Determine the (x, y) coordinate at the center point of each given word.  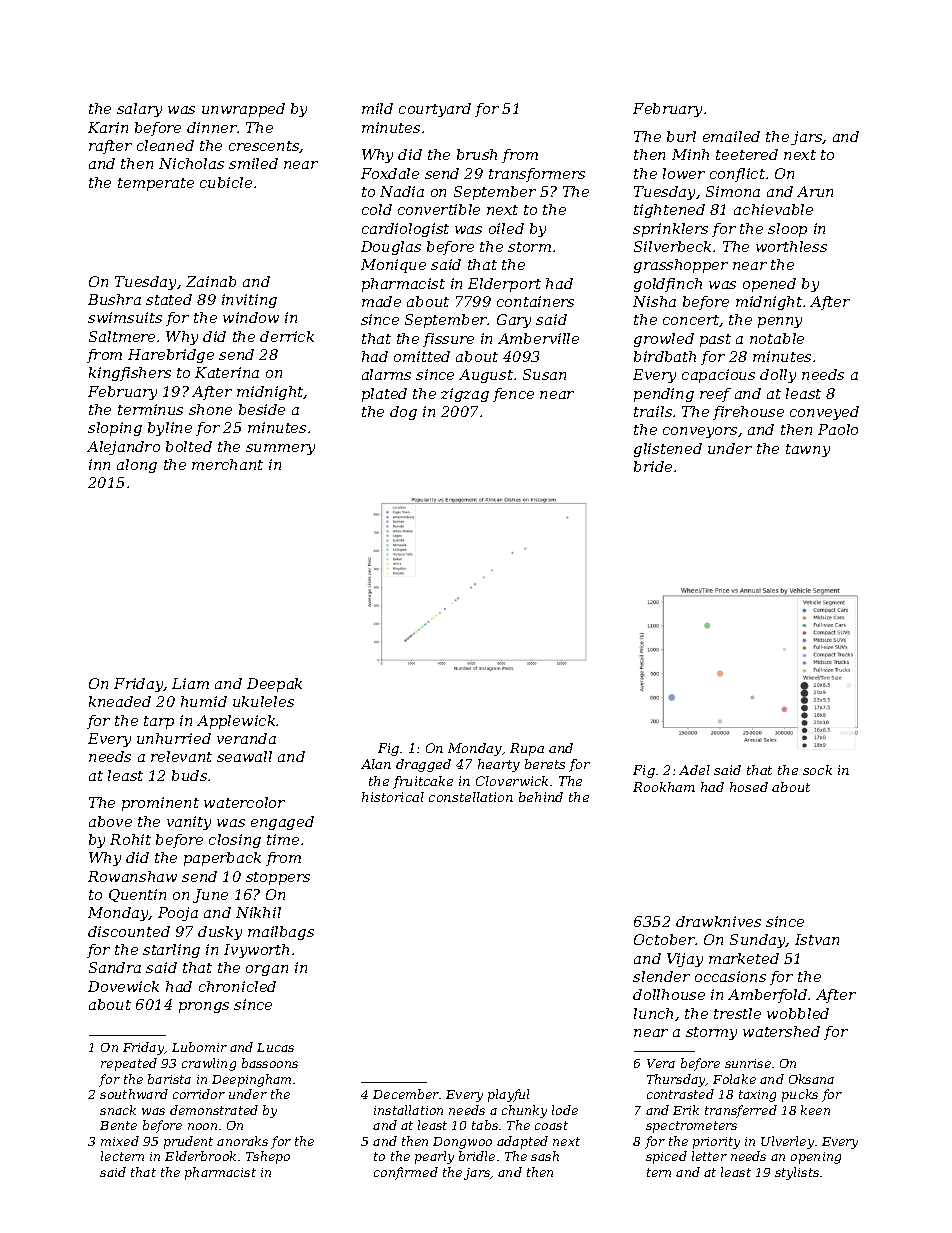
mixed (120, 1141)
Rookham (664, 787)
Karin (108, 127)
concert (691, 321)
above (110, 821)
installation (408, 1110)
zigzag (465, 395)
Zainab (211, 281)
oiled (506, 228)
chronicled (237, 986)
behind (541, 797)
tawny (808, 450)
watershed (781, 1031)
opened (769, 285)
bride (653, 466)
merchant (227, 464)
